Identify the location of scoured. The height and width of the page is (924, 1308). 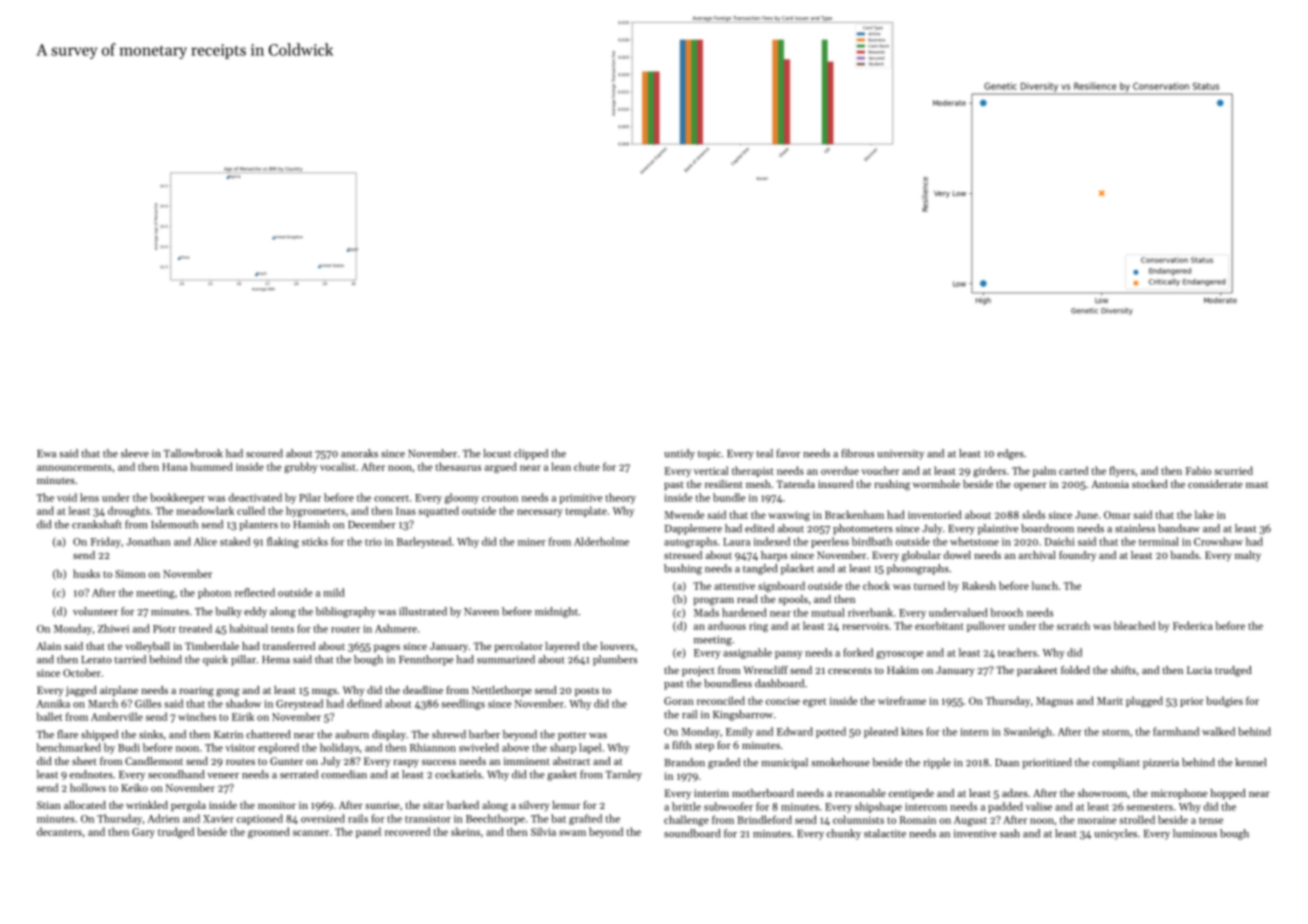
(264, 453).
